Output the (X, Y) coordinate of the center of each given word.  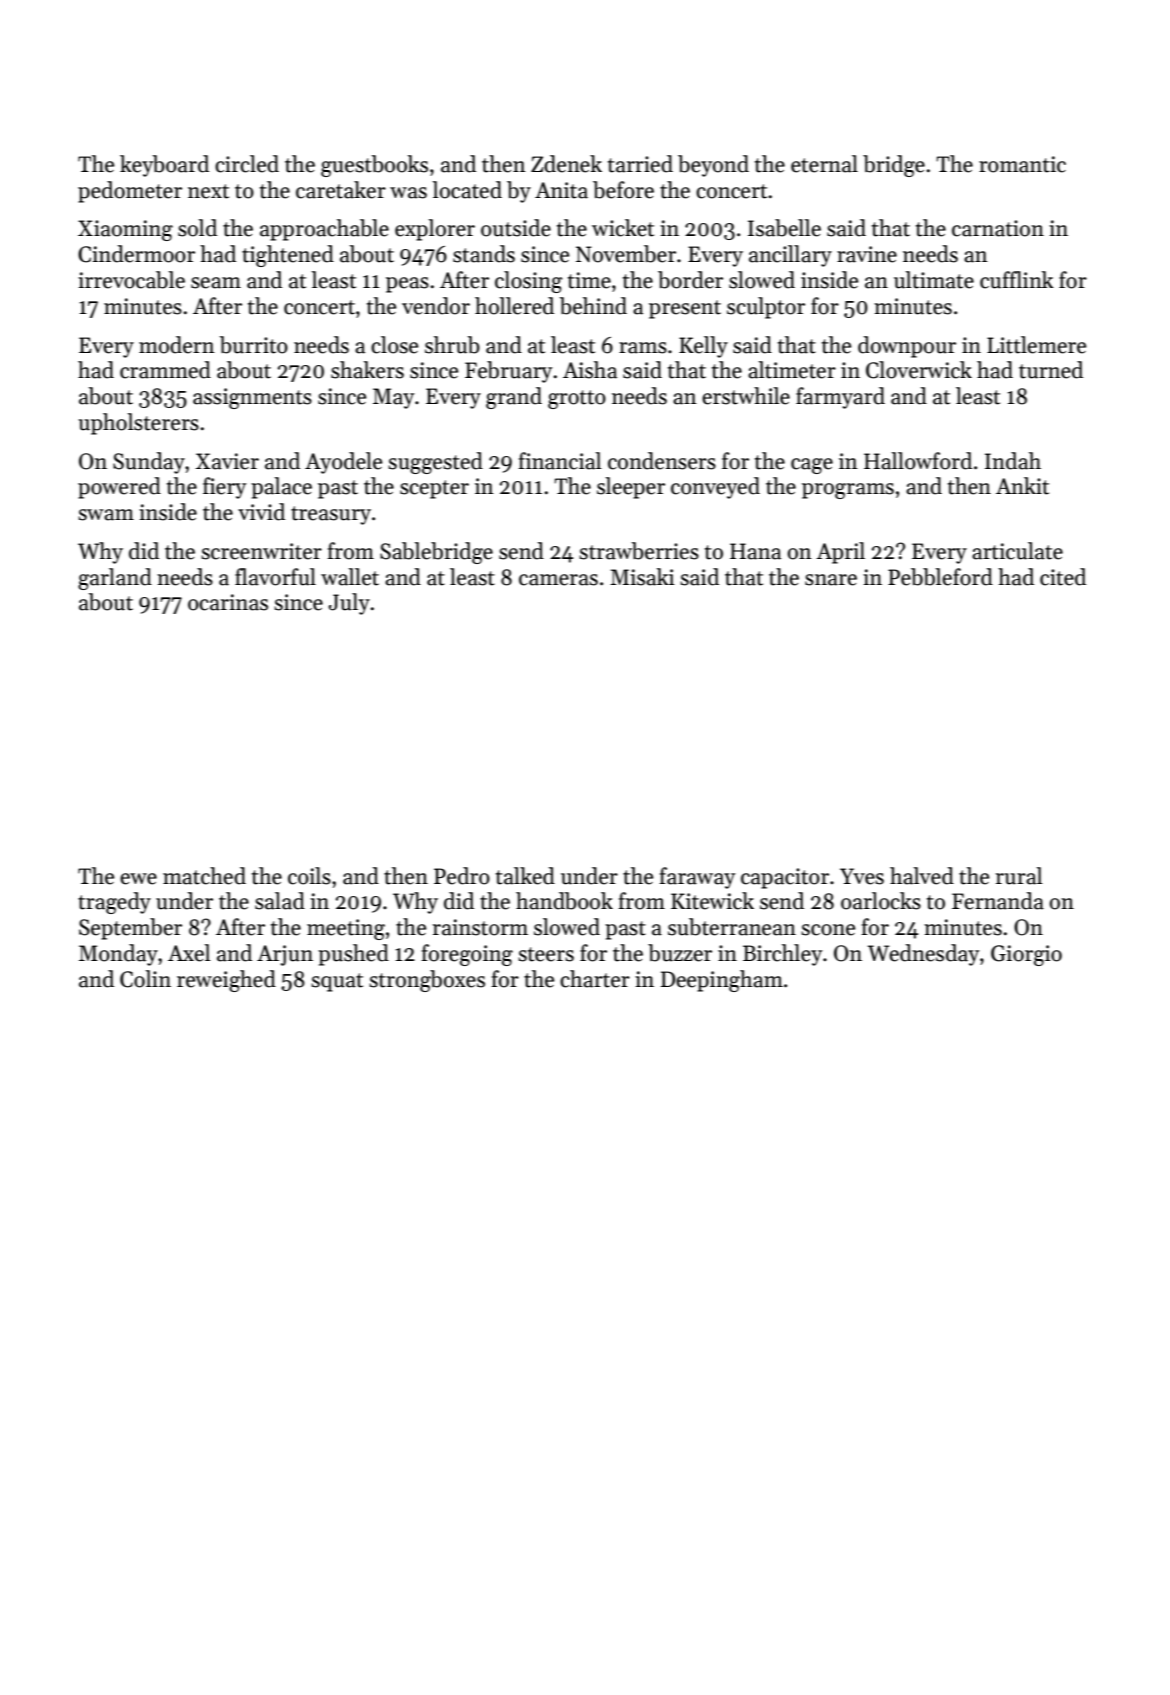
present (685, 309)
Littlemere (1036, 345)
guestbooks (374, 166)
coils (309, 876)
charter (595, 979)
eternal (824, 164)
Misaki (642, 577)
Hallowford (918, 461)
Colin (145, 979)
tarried (640, 164)
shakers (367, 370)
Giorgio (1026, 955)
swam (106, 515)
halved (922, 876)
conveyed (715, 488)
